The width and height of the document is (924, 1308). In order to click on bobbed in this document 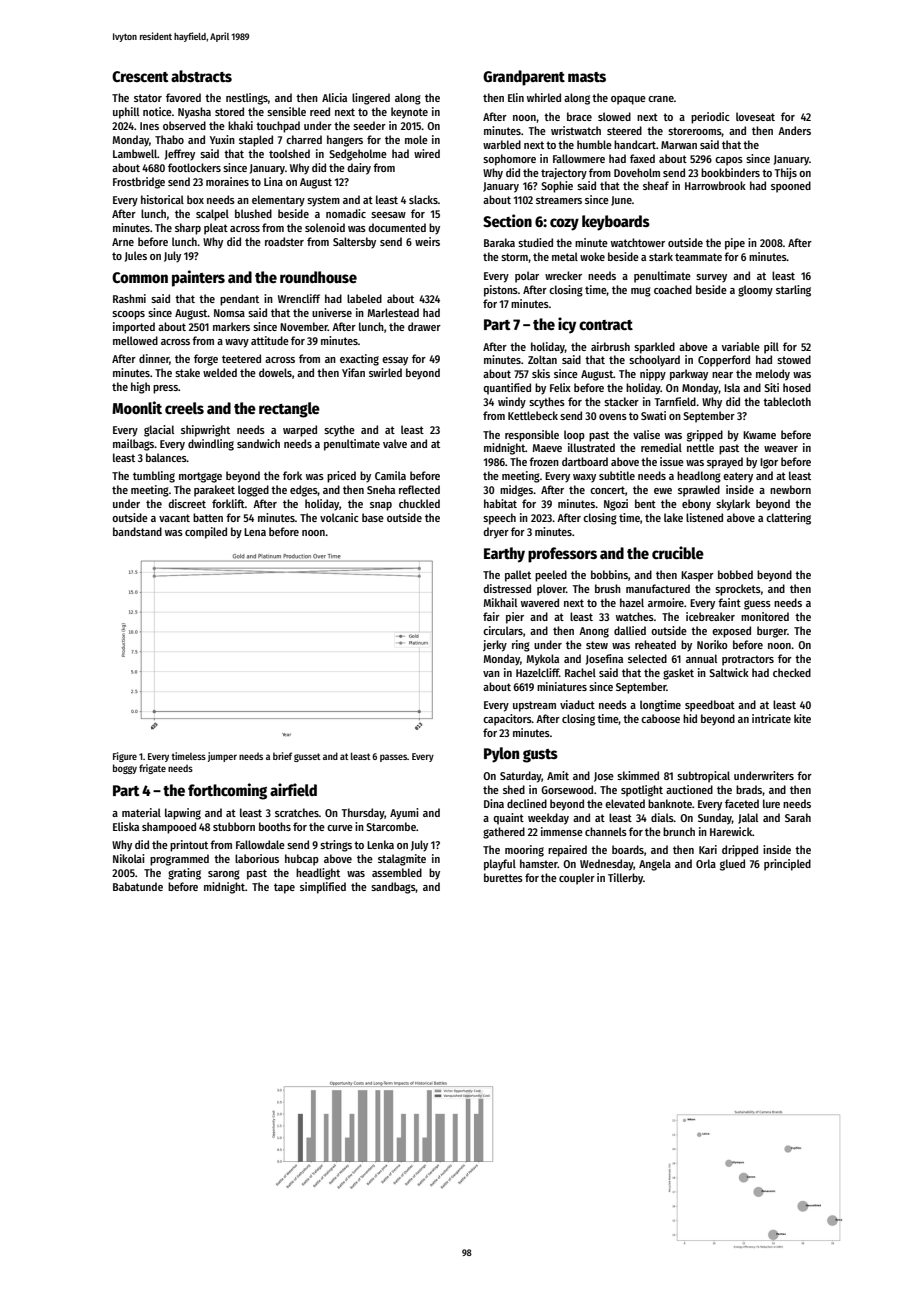, I will do `click(735, 574)`.
